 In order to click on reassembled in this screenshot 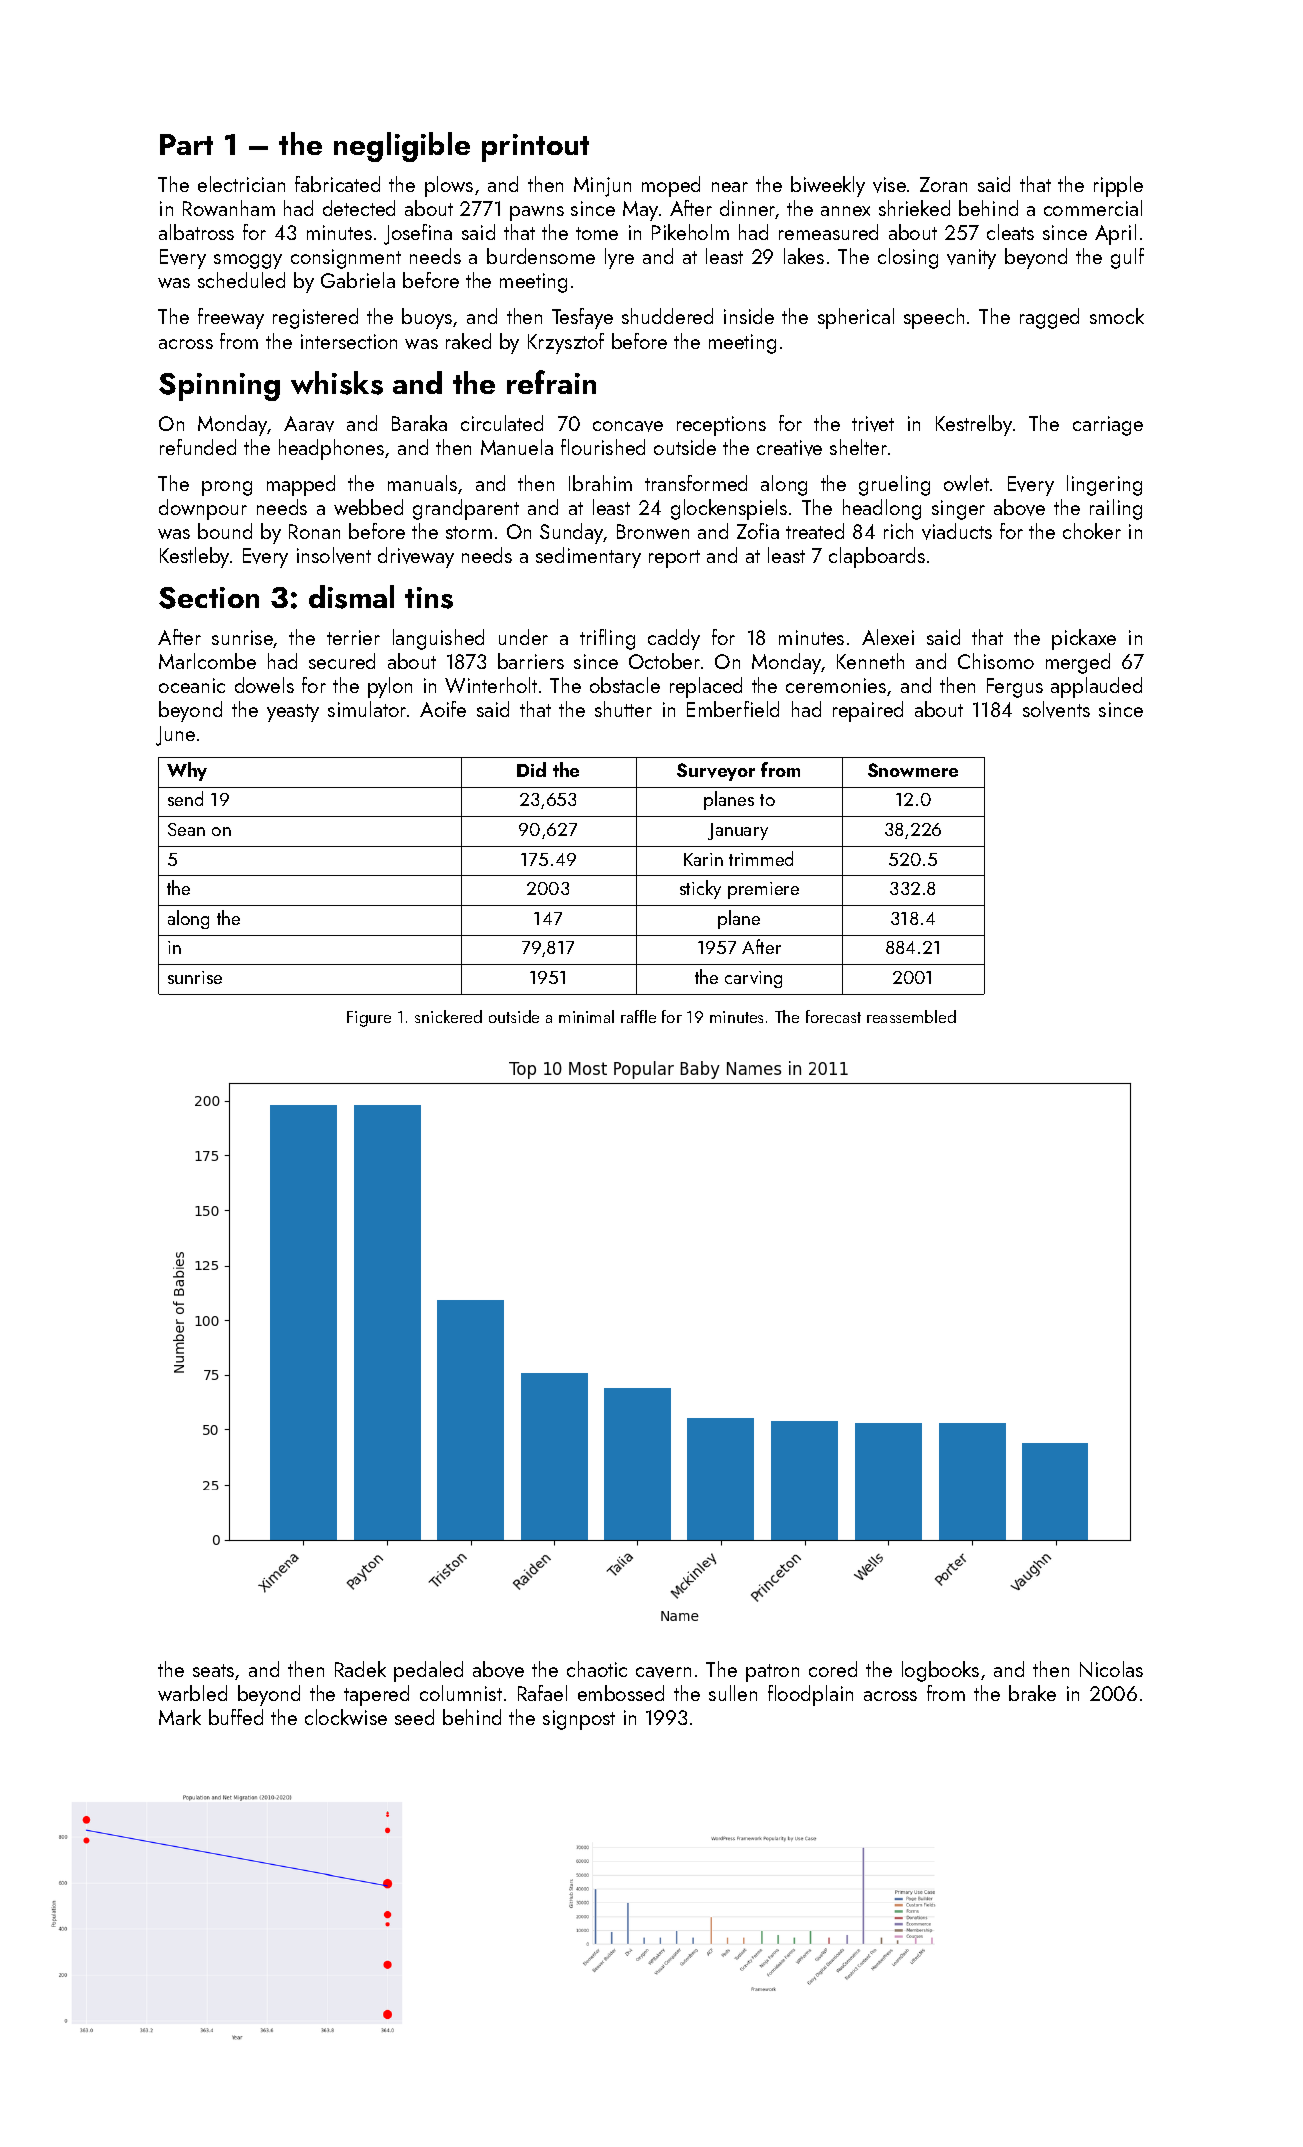, I will do `click(911, 1016)`.
